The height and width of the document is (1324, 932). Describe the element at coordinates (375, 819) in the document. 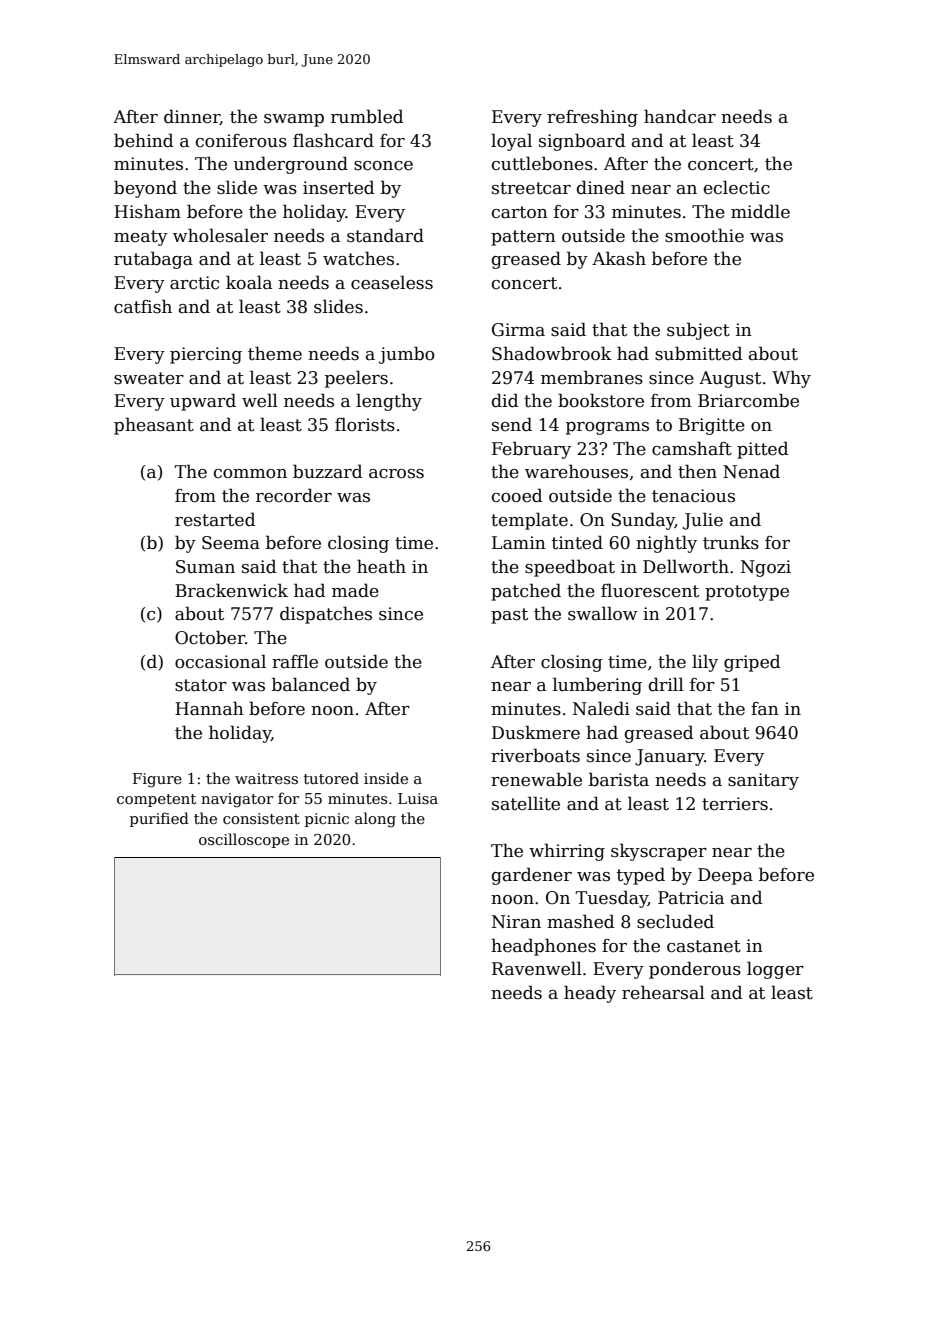

I see `along` at that location.
